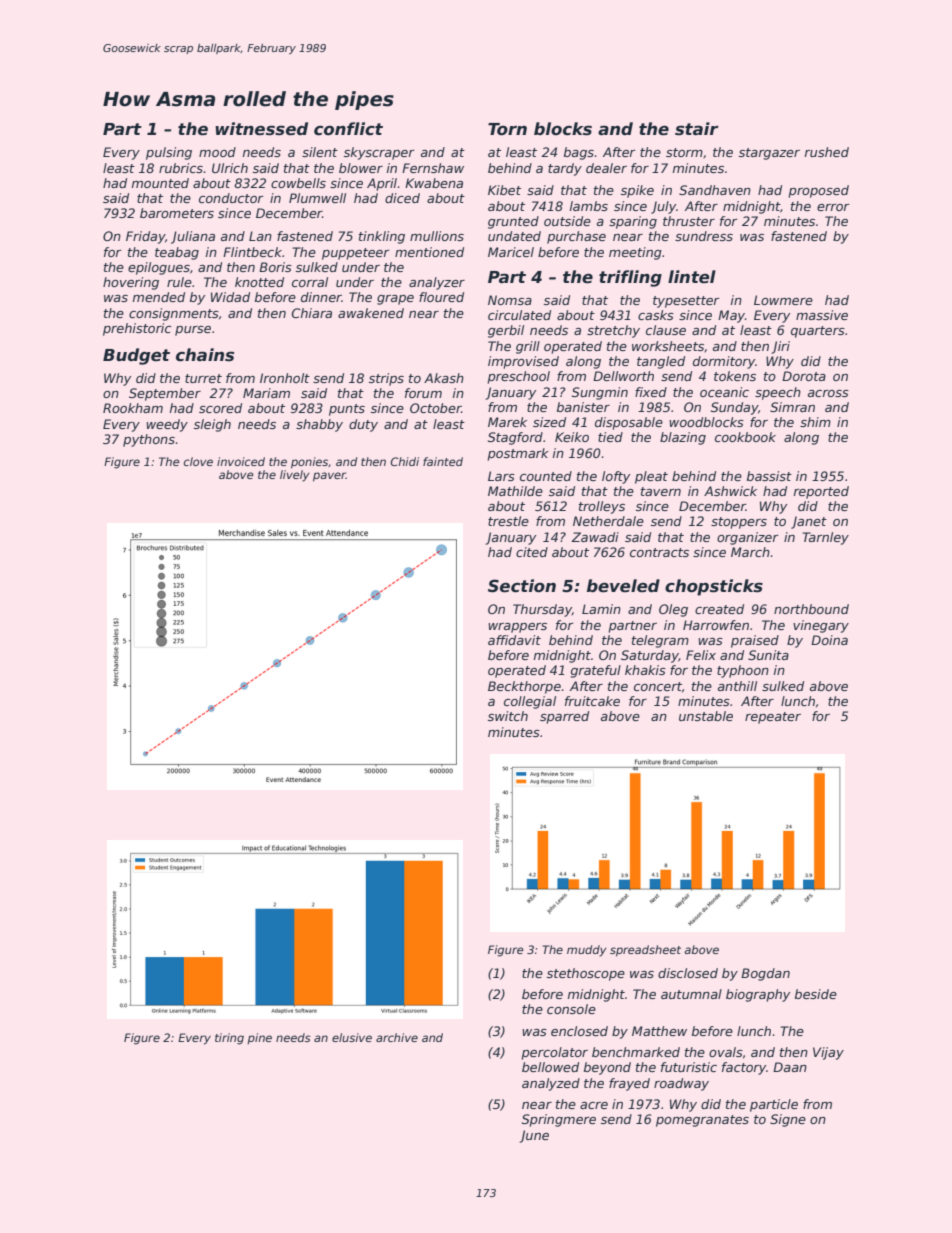 The height and width of the image is (1233, 952). Describe the element at coordinates (298, 183) in the image. I see `cowbells` at that location.
